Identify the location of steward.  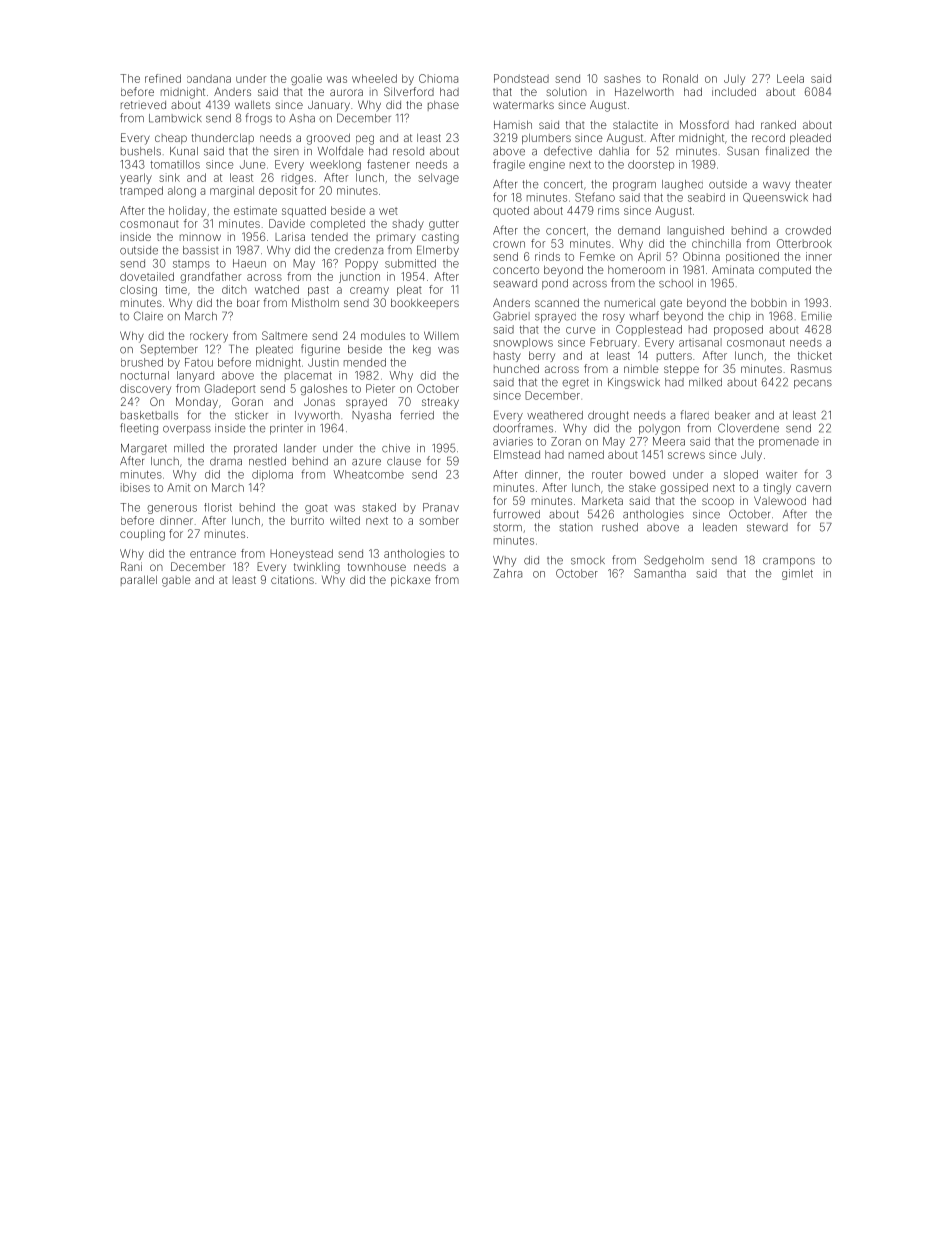
(767, 527).
